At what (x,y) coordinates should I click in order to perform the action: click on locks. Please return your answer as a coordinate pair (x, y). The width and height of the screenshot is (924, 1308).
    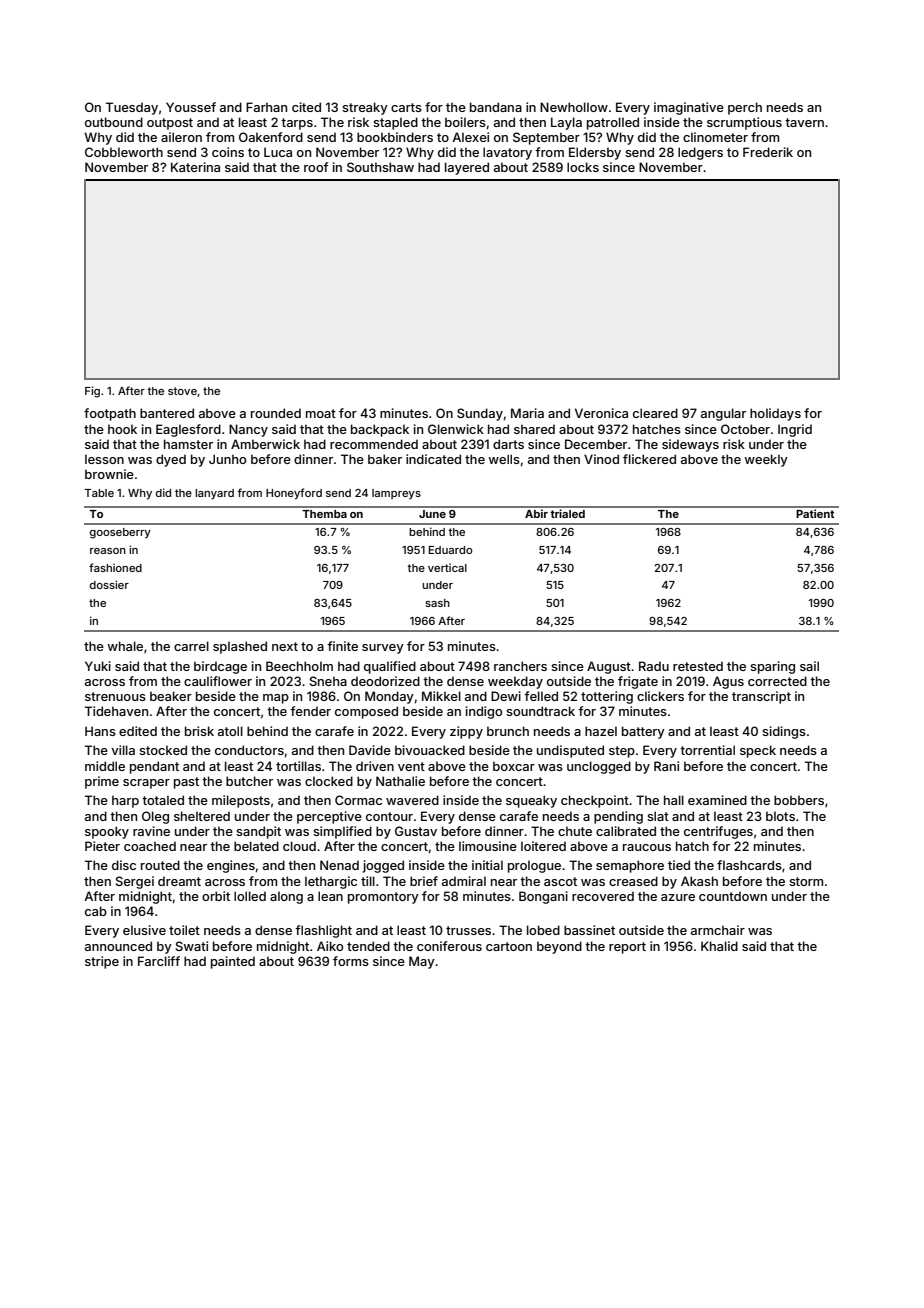
    Looking at the image, I should click on (583, 167).
